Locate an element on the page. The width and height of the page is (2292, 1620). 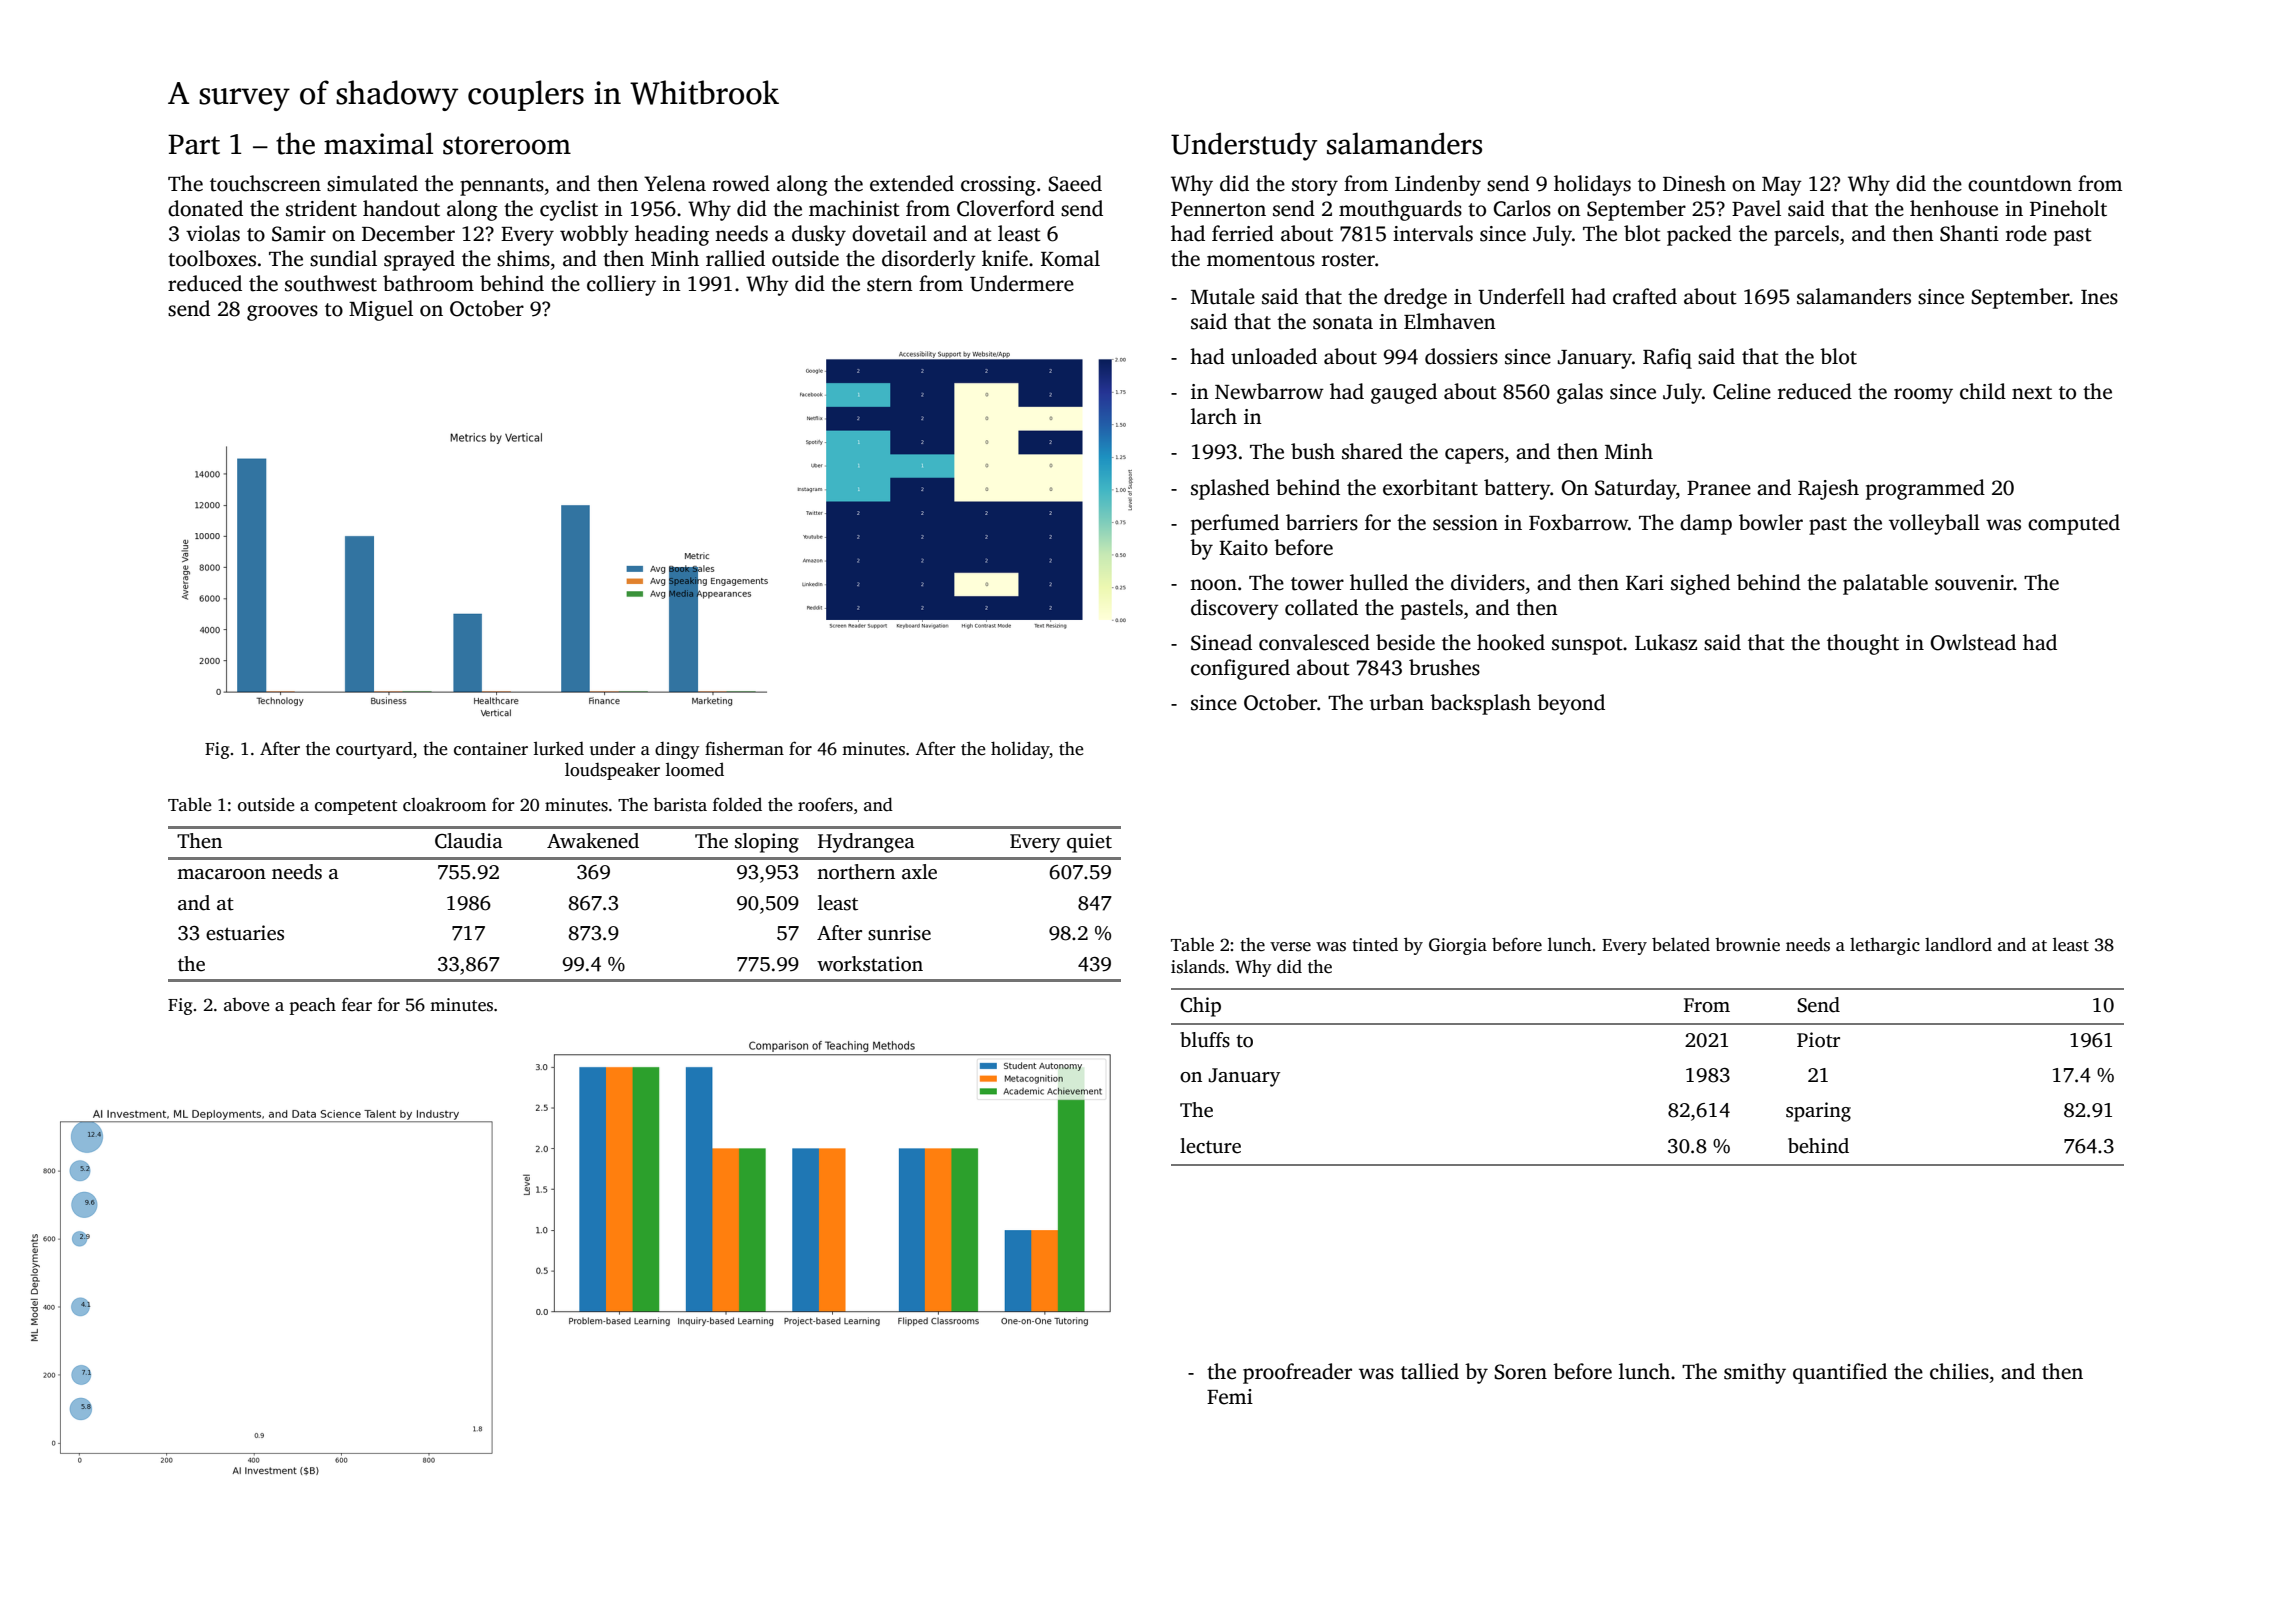
beyond is located at coordinates (1571, 704).
